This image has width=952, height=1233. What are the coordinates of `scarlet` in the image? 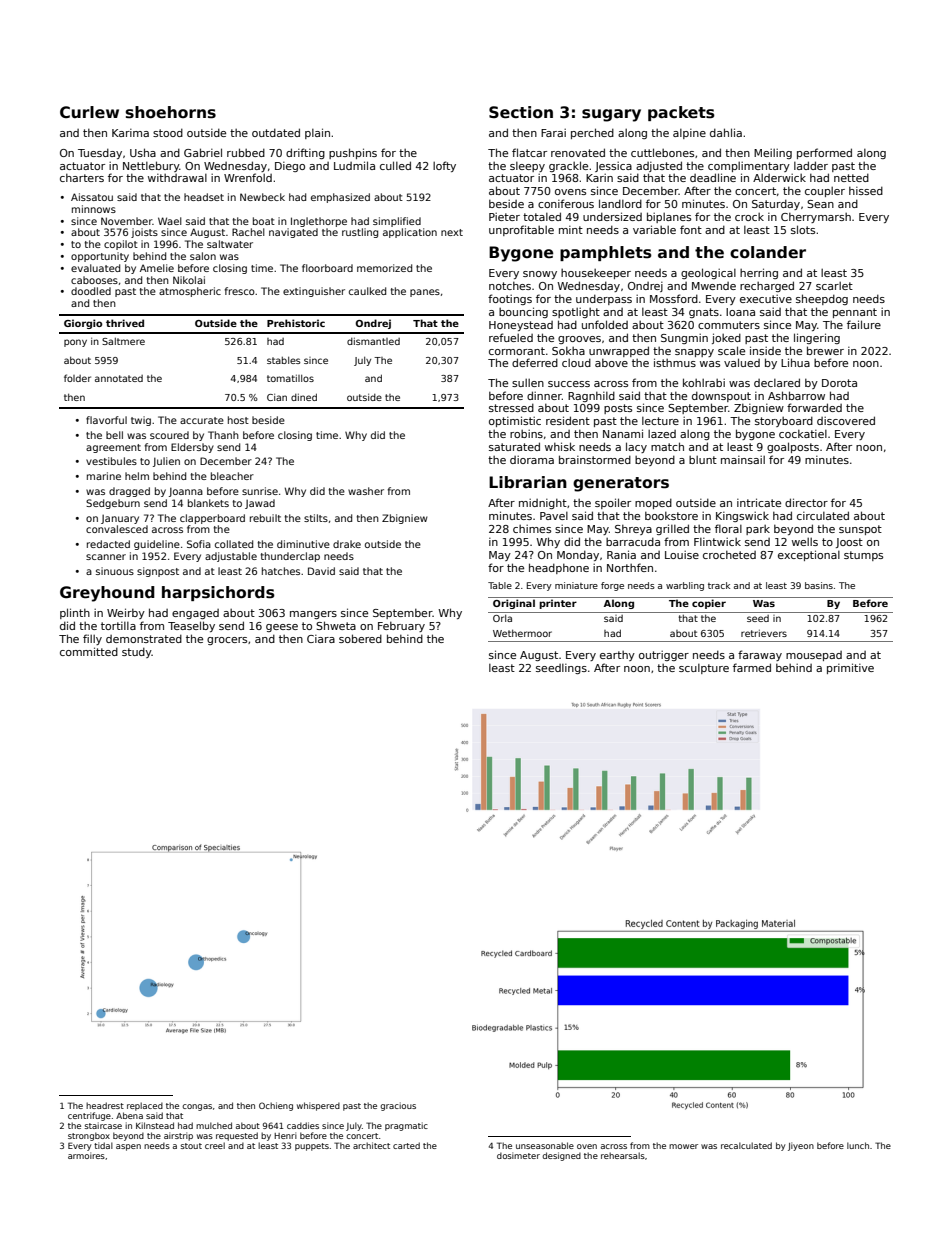 It's located at (834, 286).
